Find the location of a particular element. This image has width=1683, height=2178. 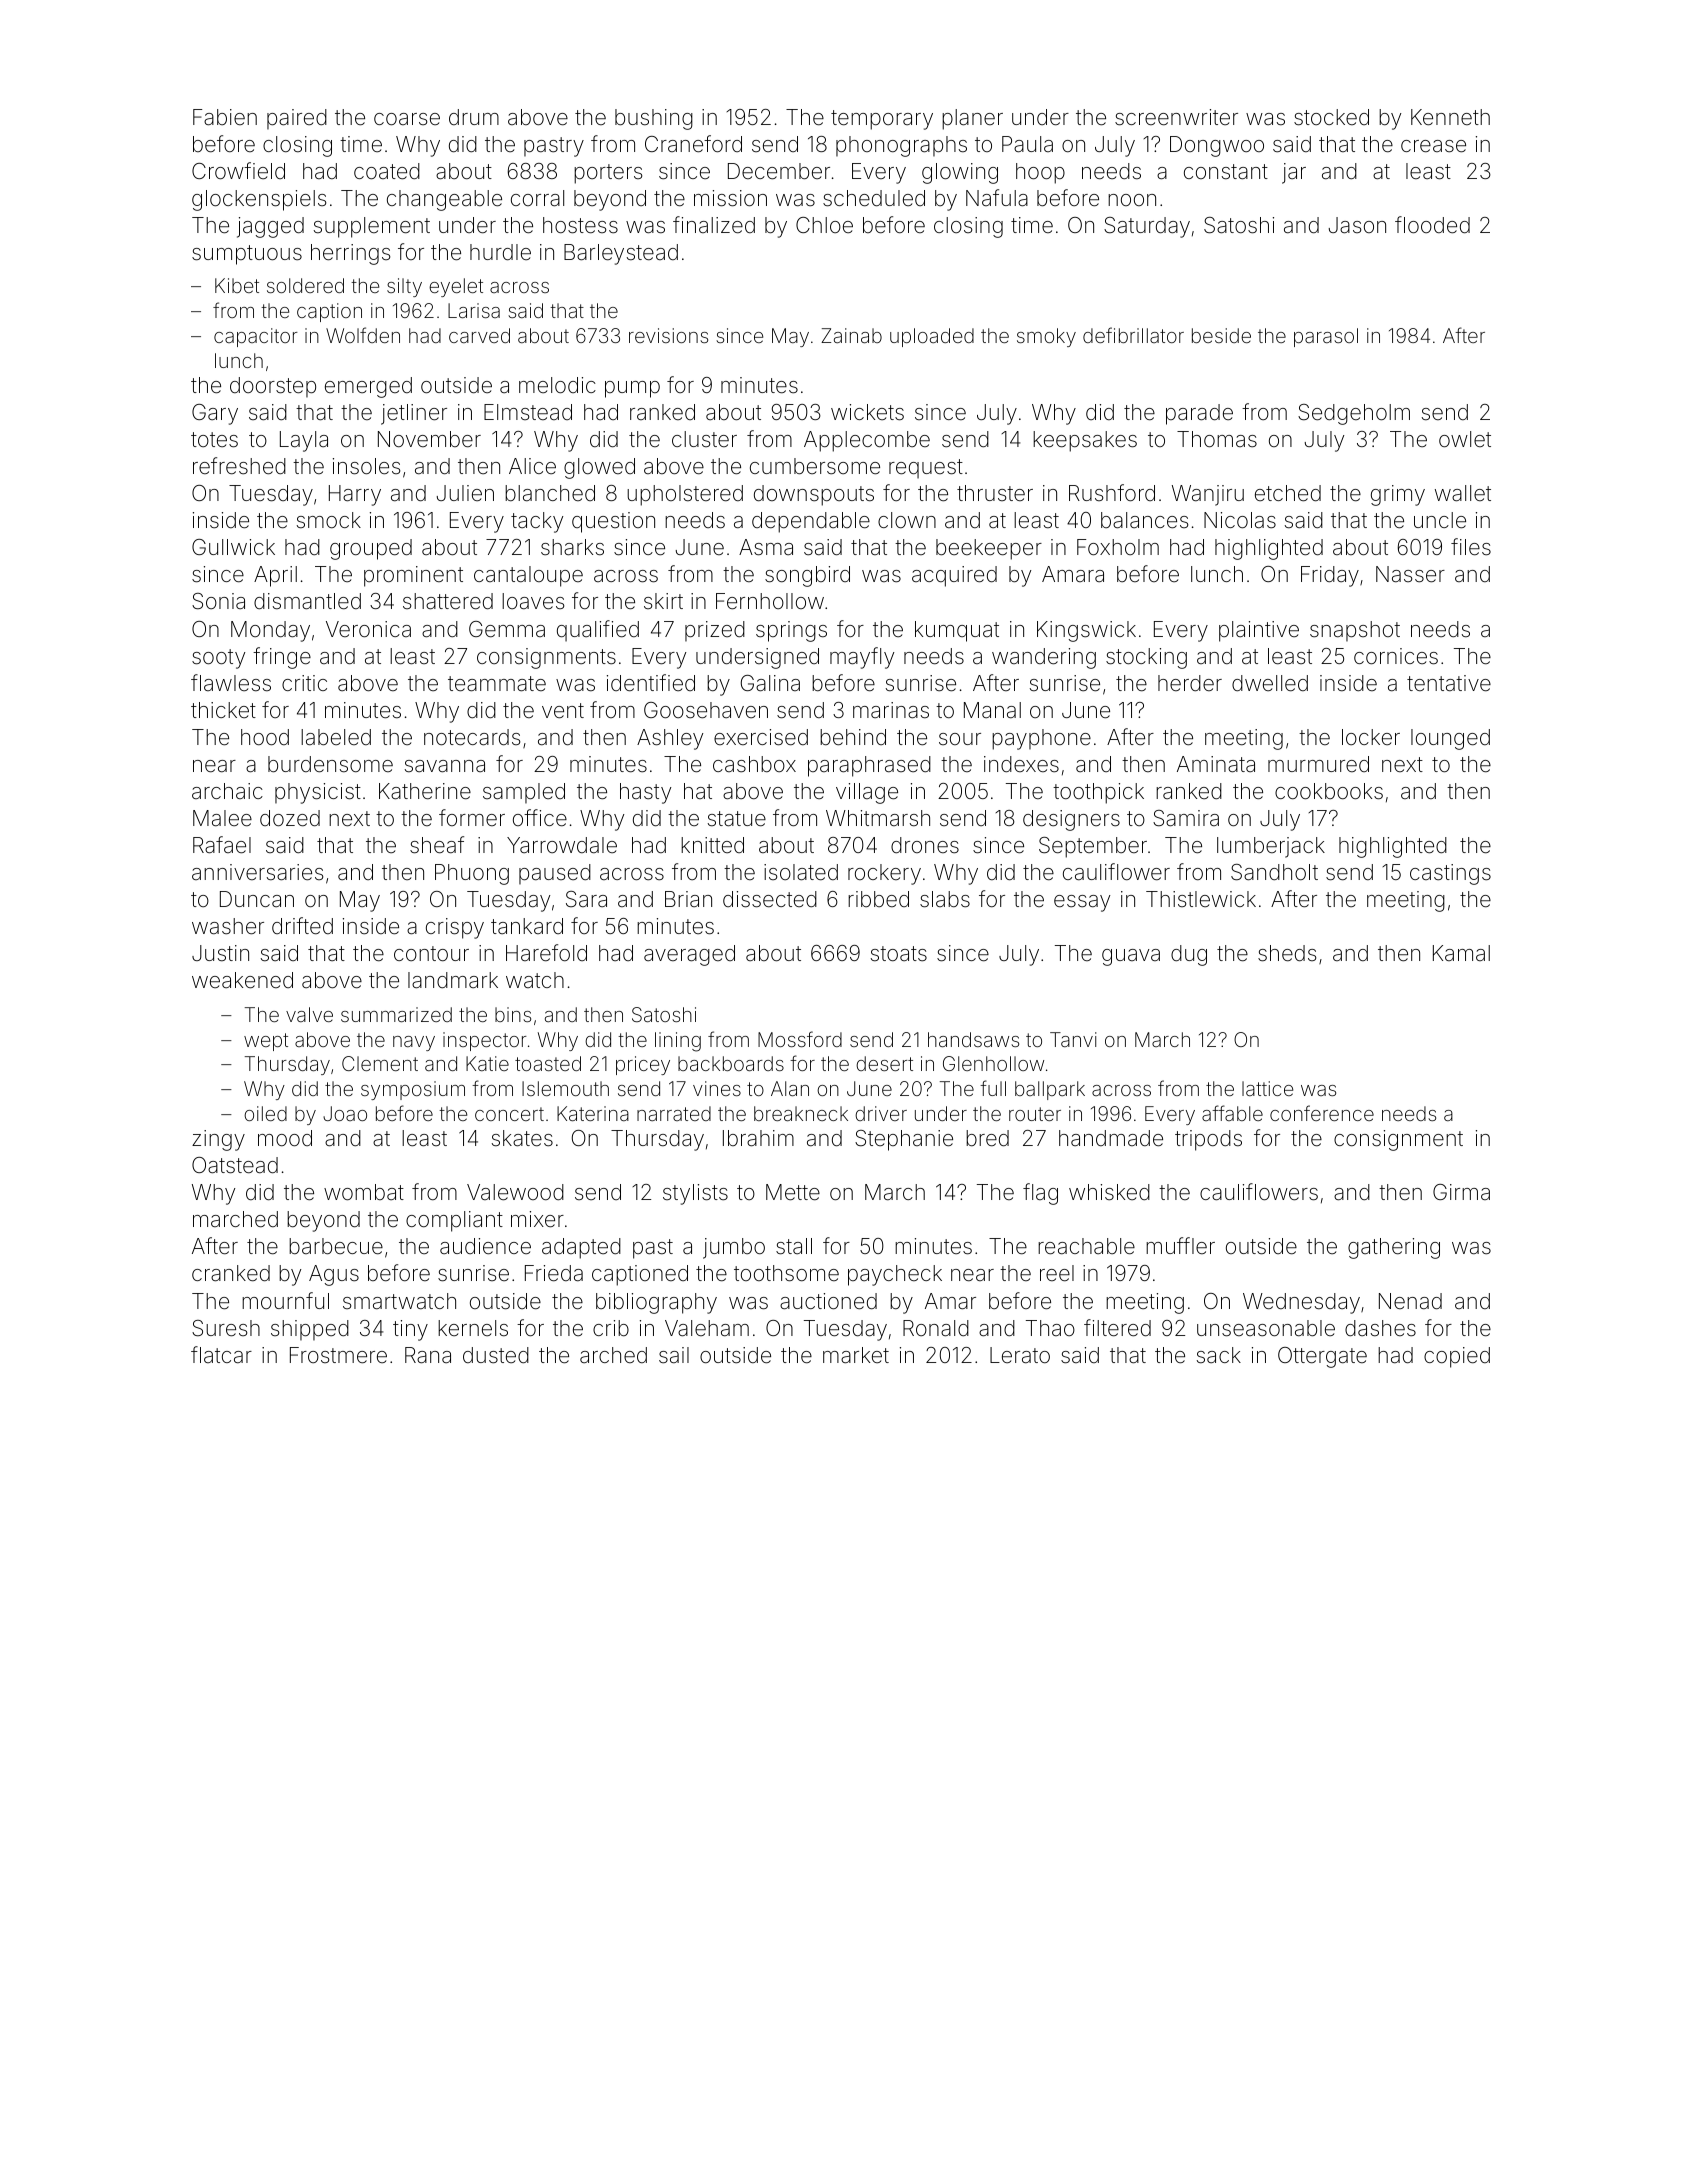

handsaws is located at coordinates (973, 1039).
